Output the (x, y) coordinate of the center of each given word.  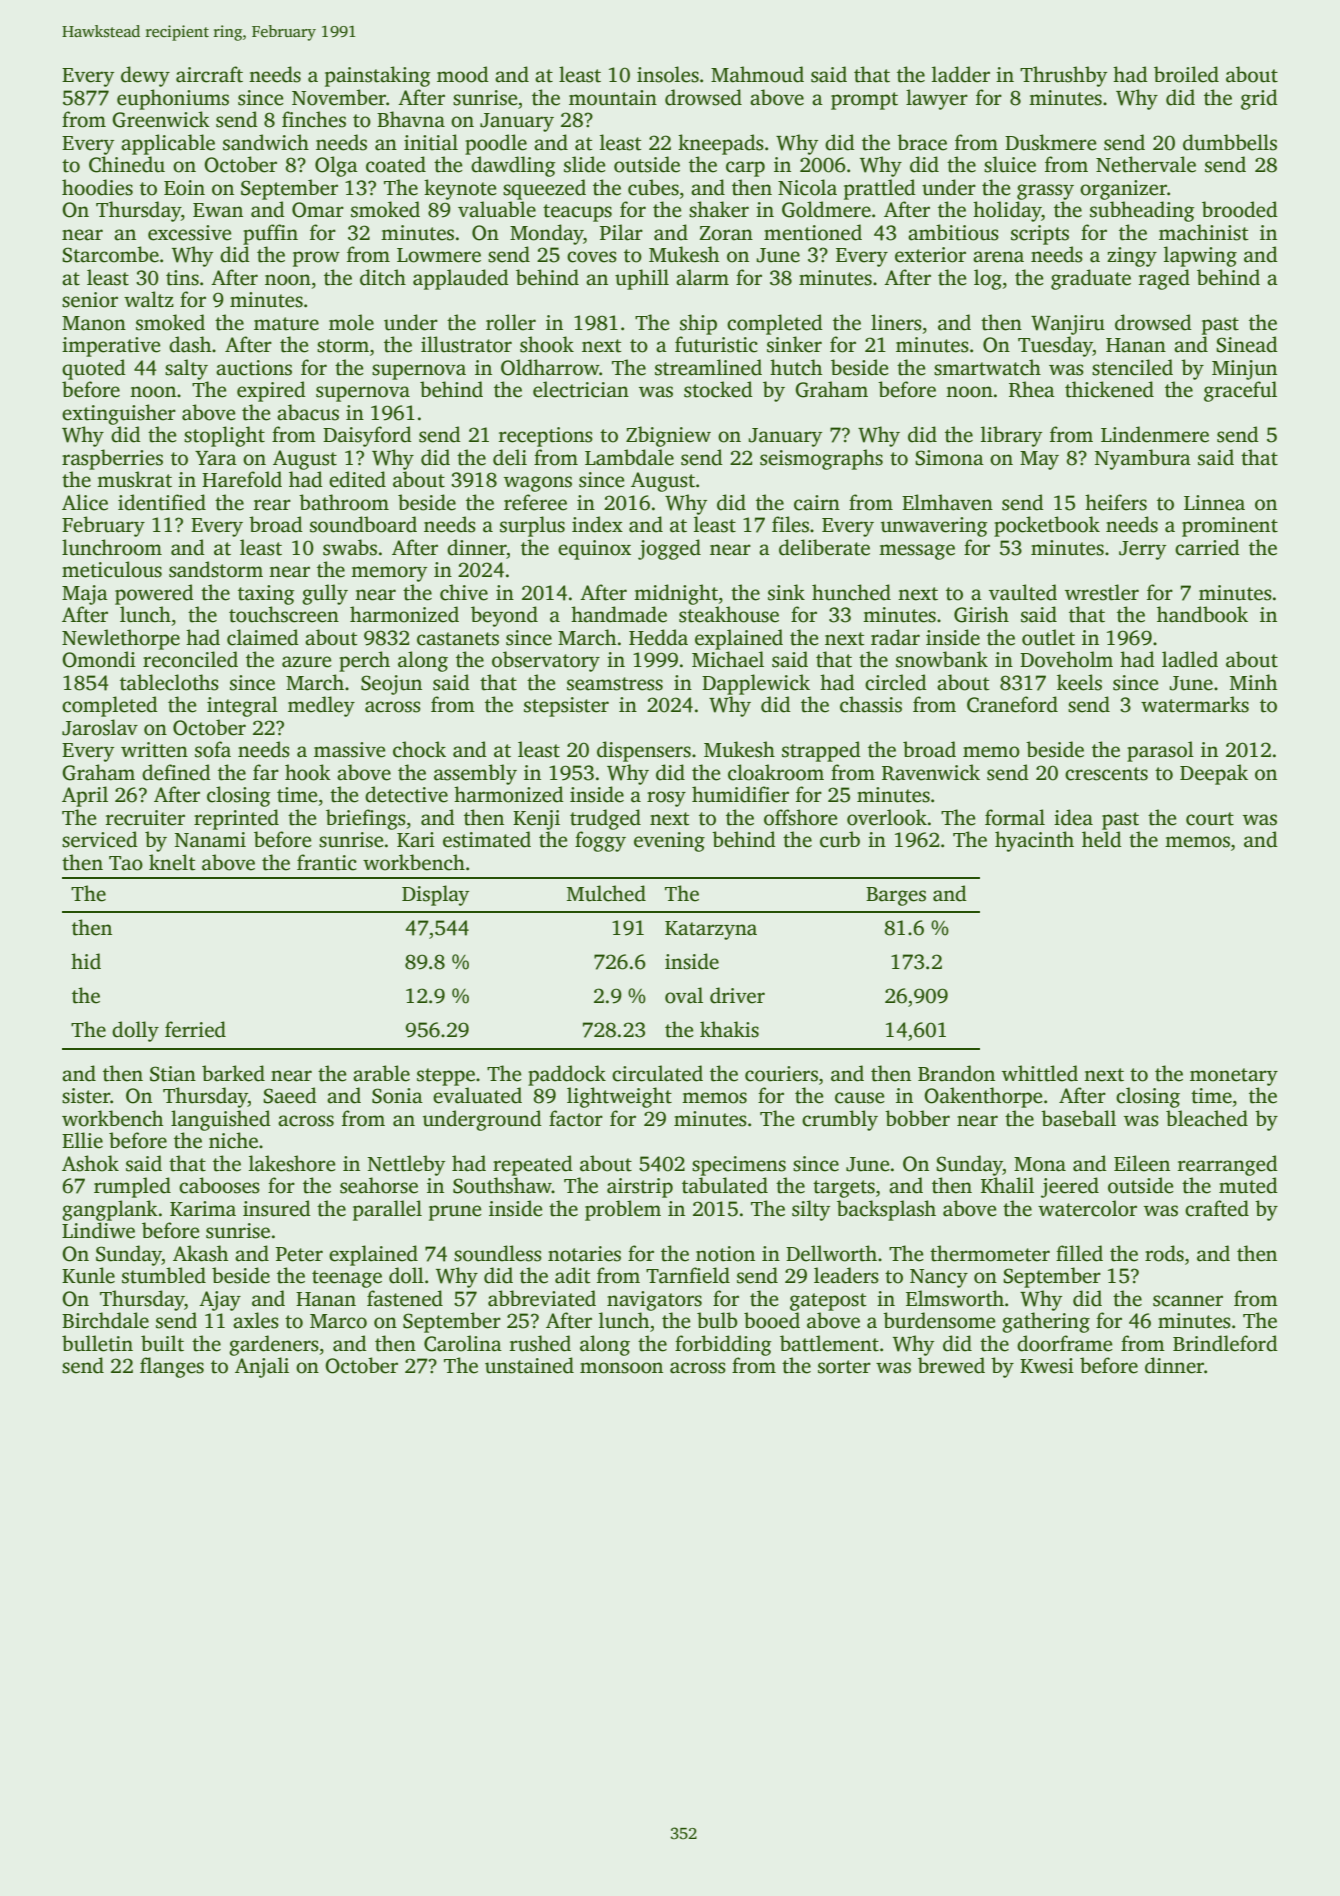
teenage (347, 1279)
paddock (567, 1075)
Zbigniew (668, 436)
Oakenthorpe (983, 1097)
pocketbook (1047, 526)
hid (86, 961)
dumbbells (1230, 142)
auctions (254, 368)
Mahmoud (757, 74)
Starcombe (110, 254)
